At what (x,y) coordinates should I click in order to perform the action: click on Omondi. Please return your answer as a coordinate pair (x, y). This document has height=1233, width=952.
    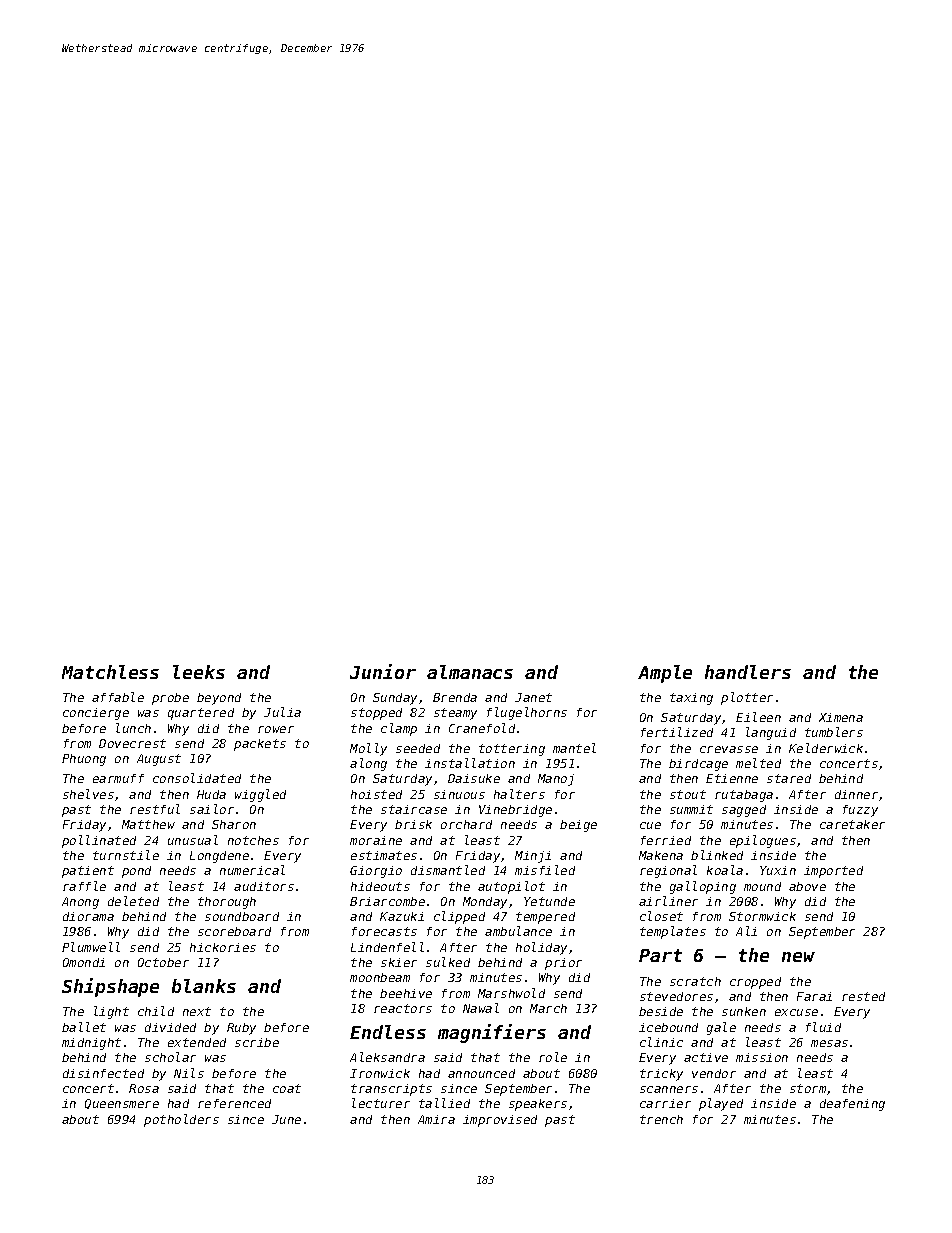
    Looking at the image, I should click on (84, 962).
